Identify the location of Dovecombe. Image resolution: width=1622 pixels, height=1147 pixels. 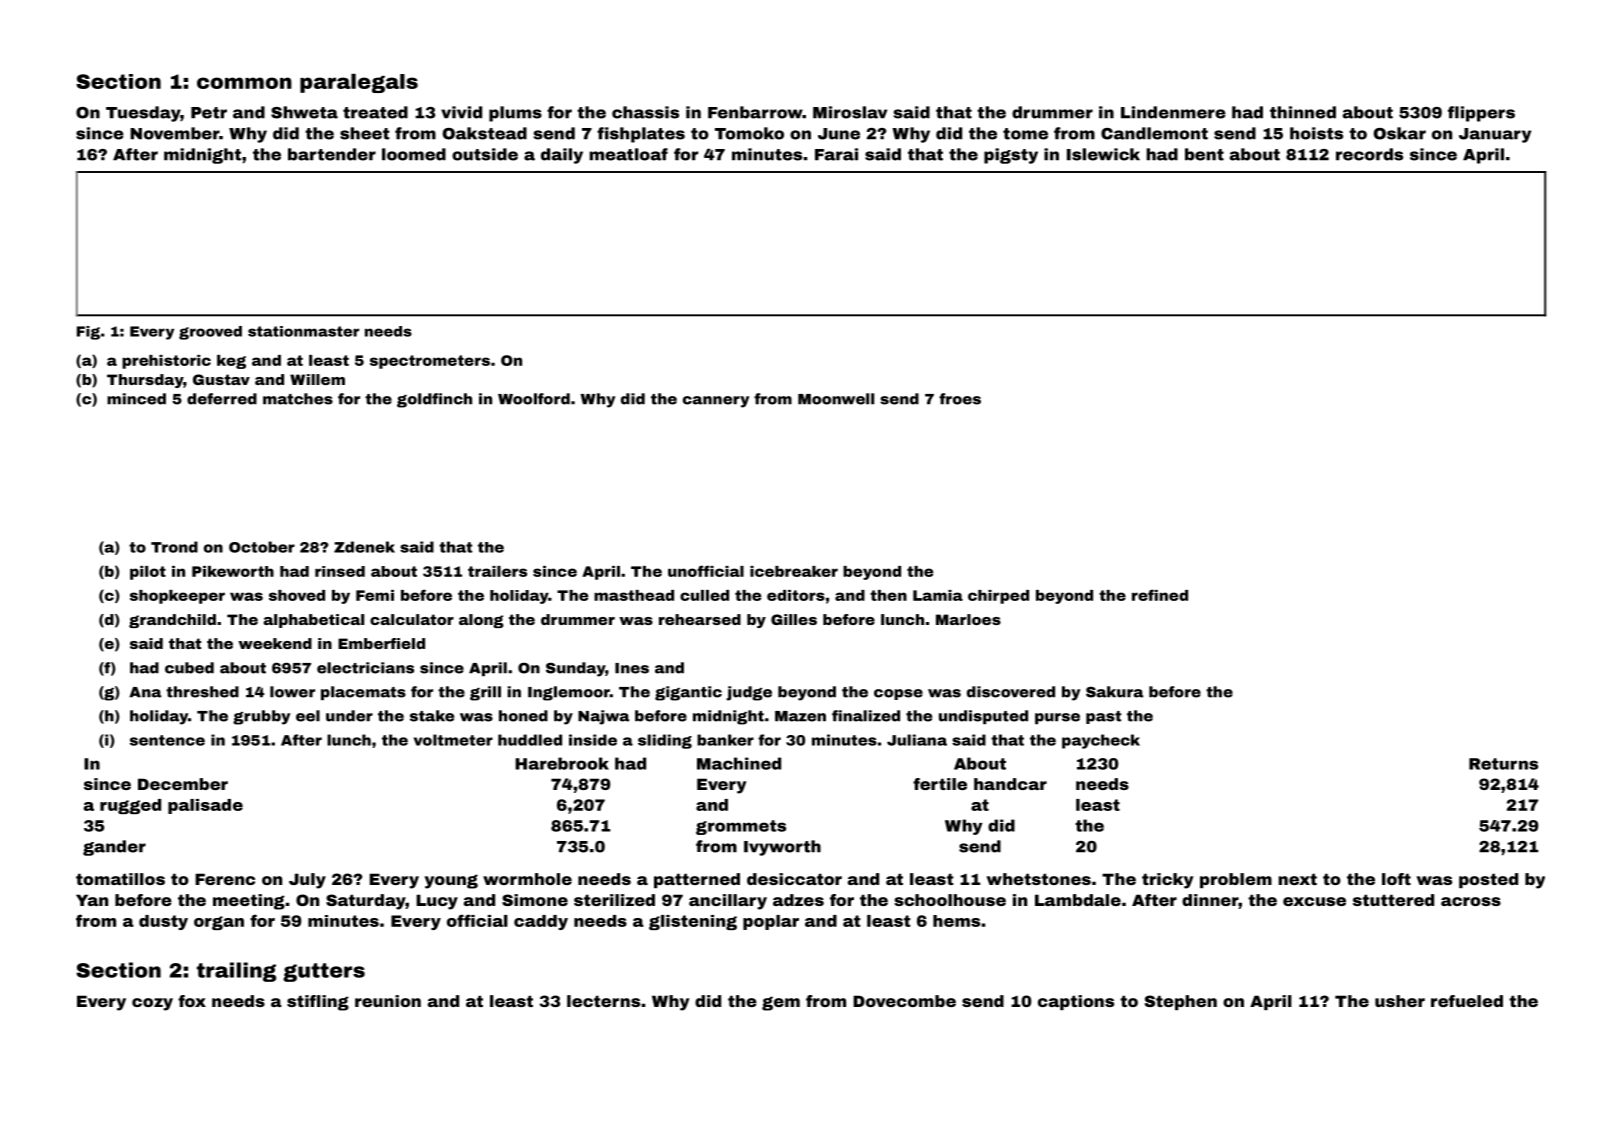
(904, 1001).
